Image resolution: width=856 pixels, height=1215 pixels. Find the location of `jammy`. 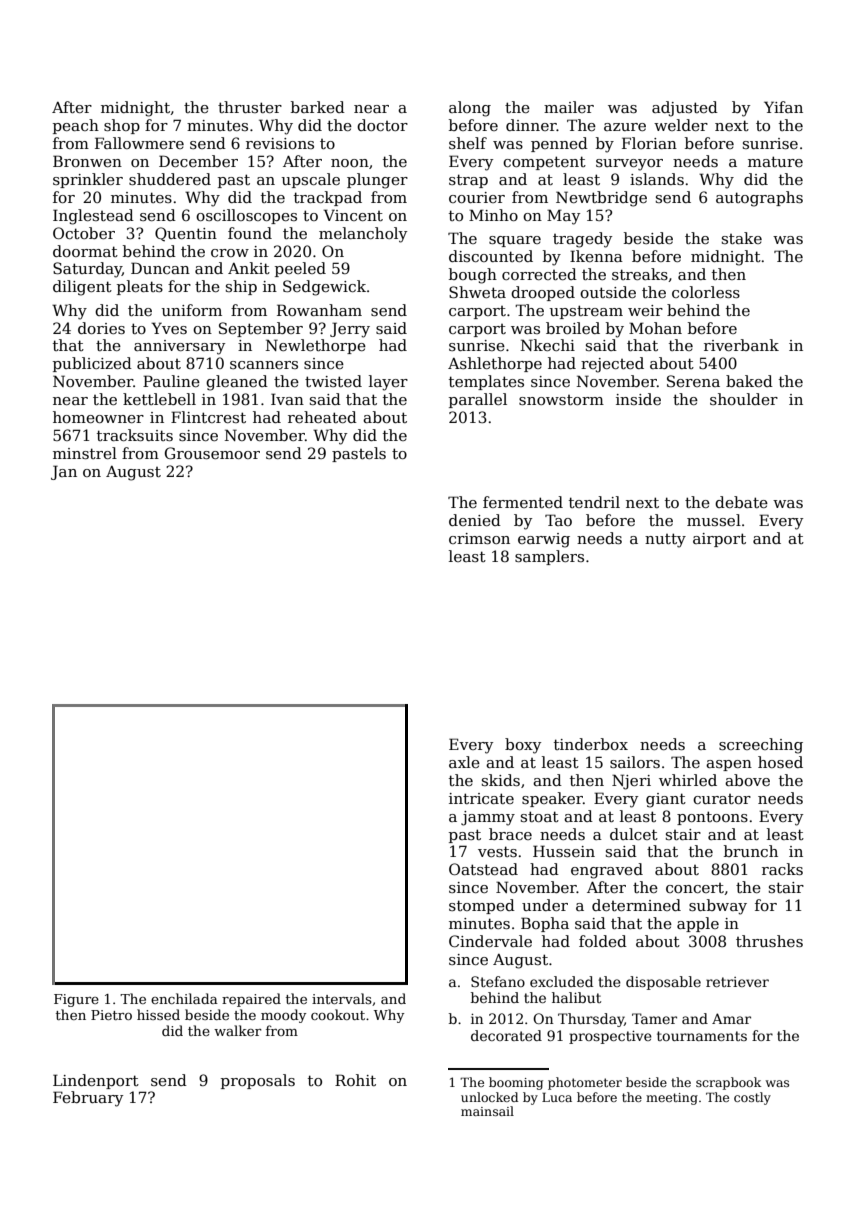

jammy is located at coordinates (488, 818).
